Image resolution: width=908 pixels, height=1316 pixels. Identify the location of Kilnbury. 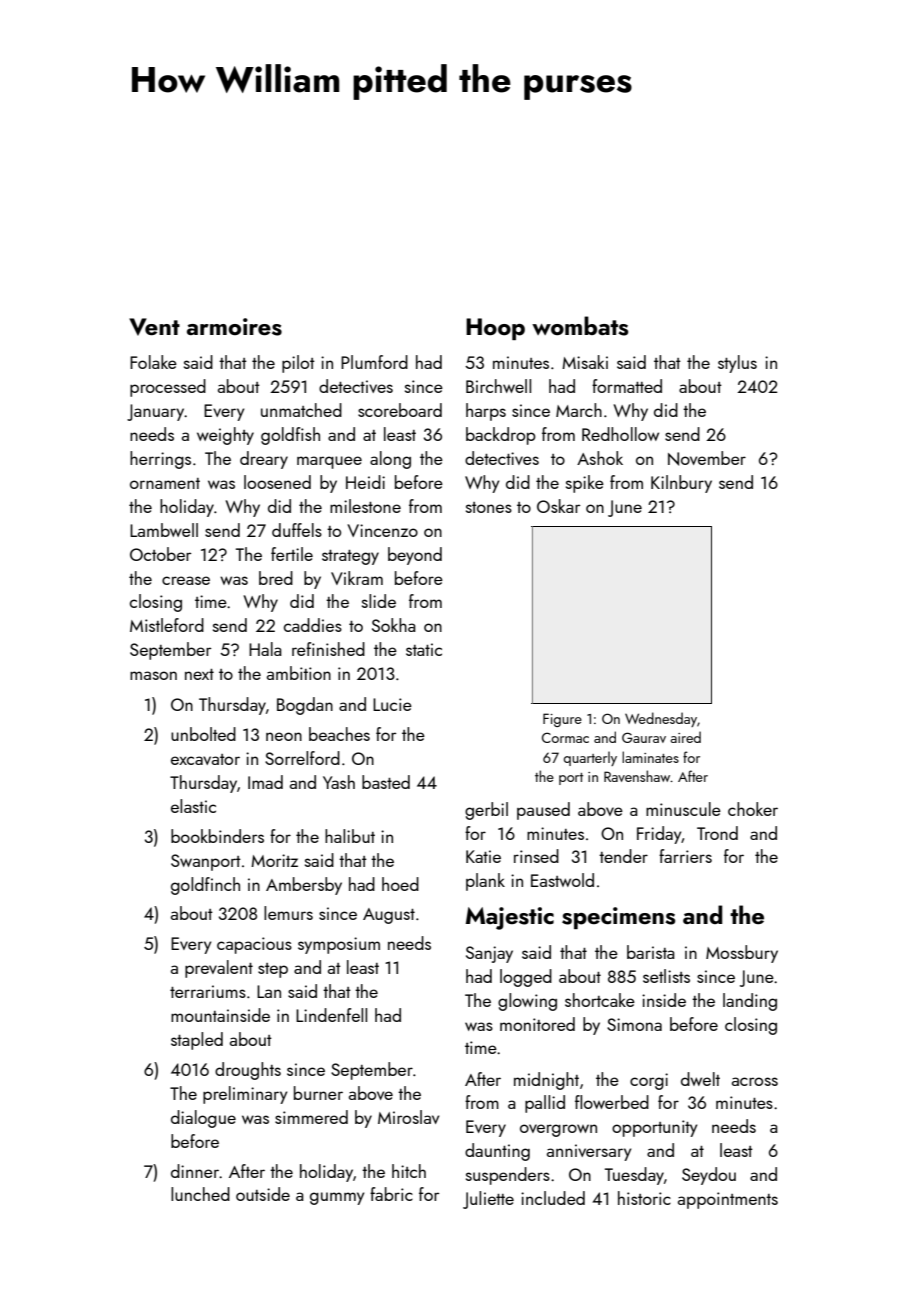
(681, 484).
